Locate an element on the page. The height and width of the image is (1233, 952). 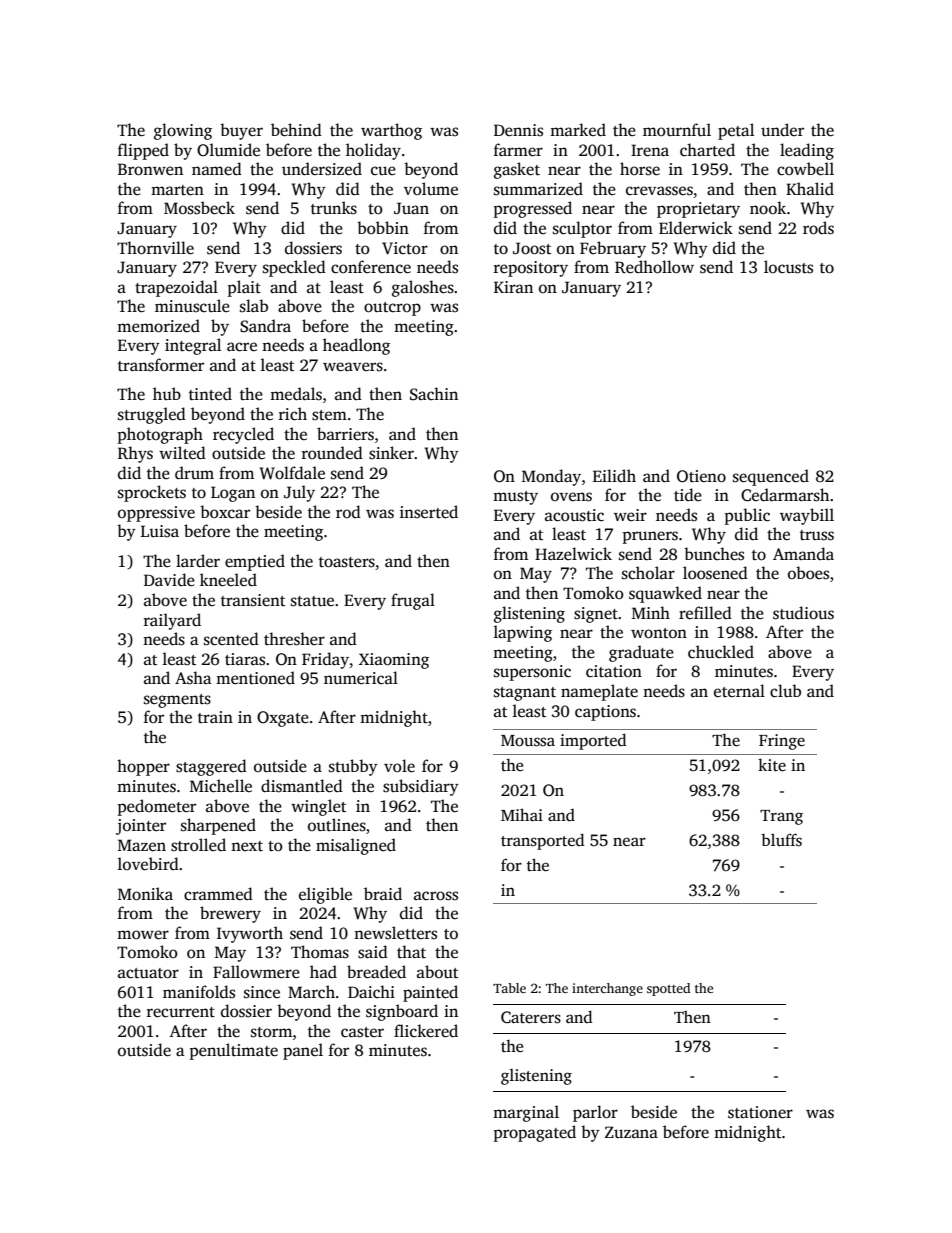
eligible is located at coordinates (325, 895).
